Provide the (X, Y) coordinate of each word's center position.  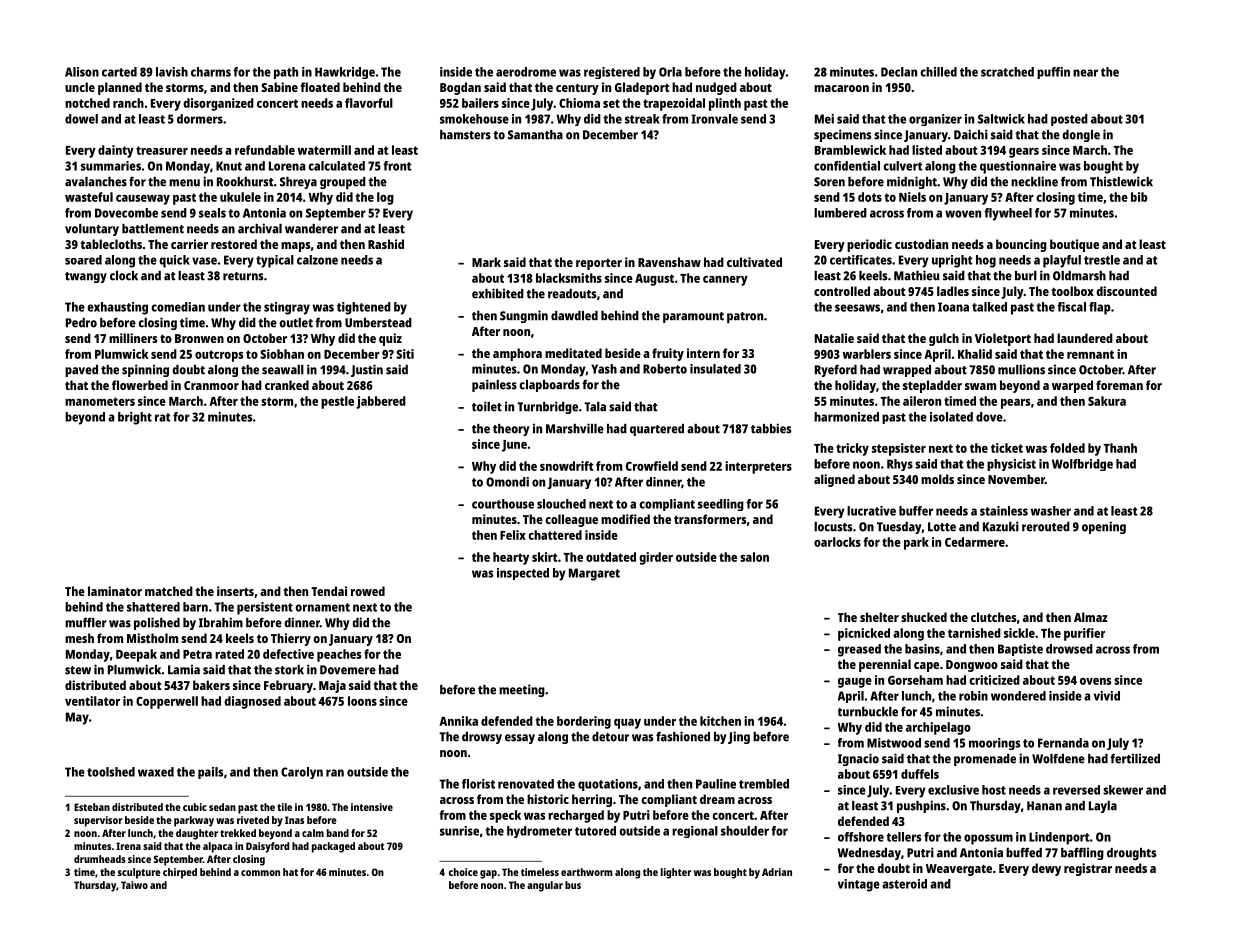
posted (1069, 120)
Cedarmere (975, 542)
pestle (337, 402)
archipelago (938, 728)
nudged (716, 88)
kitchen (720, 721)
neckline (1034, 181)
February (288, 686)
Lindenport (1059, 838)
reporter (599, 264)
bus (573, 885)
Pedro (81, 323)
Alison (82, 72)
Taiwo (134, 885)
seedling (721, 505)
